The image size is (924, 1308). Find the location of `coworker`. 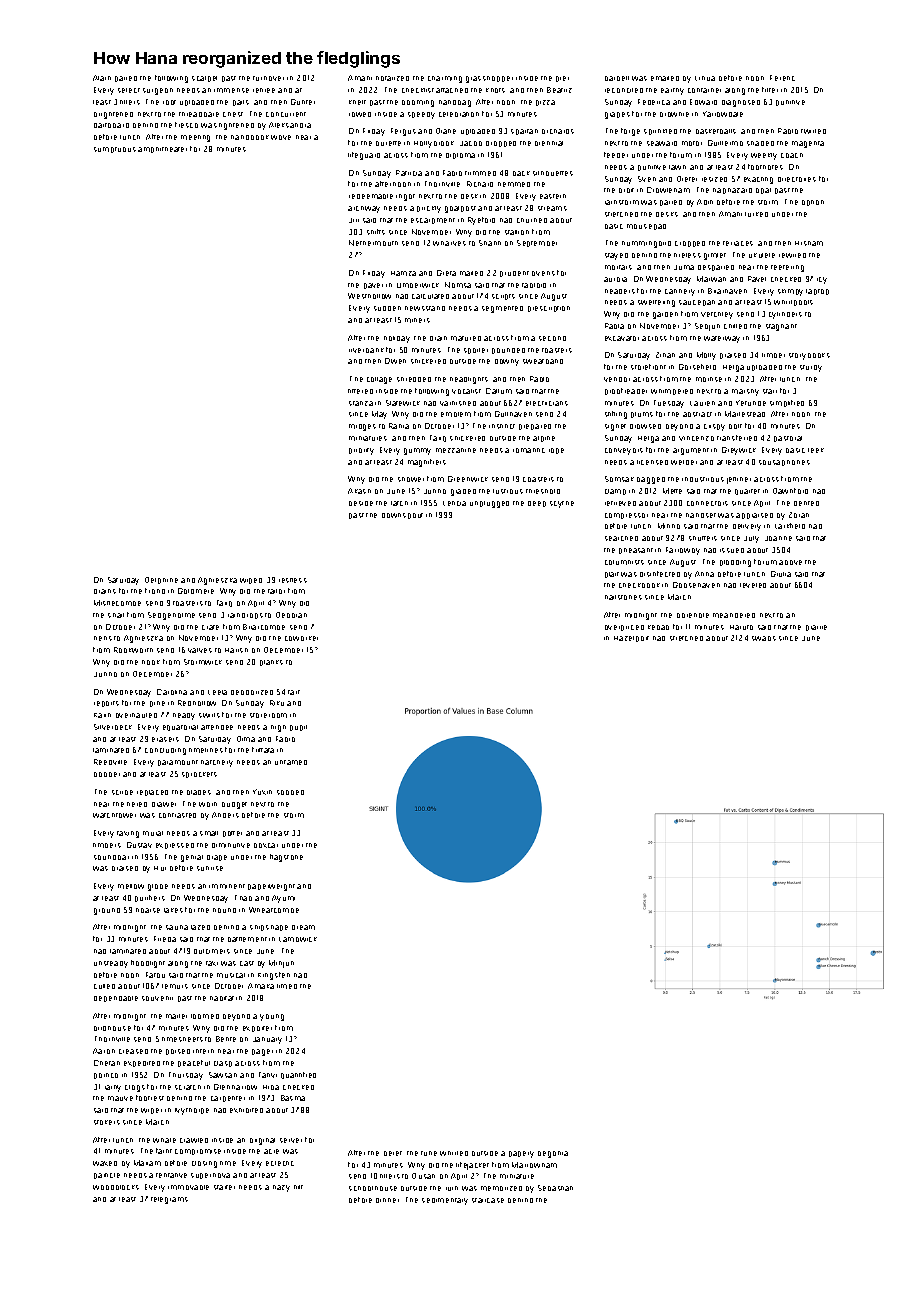

coworker is located at coordinates (301, 638).
